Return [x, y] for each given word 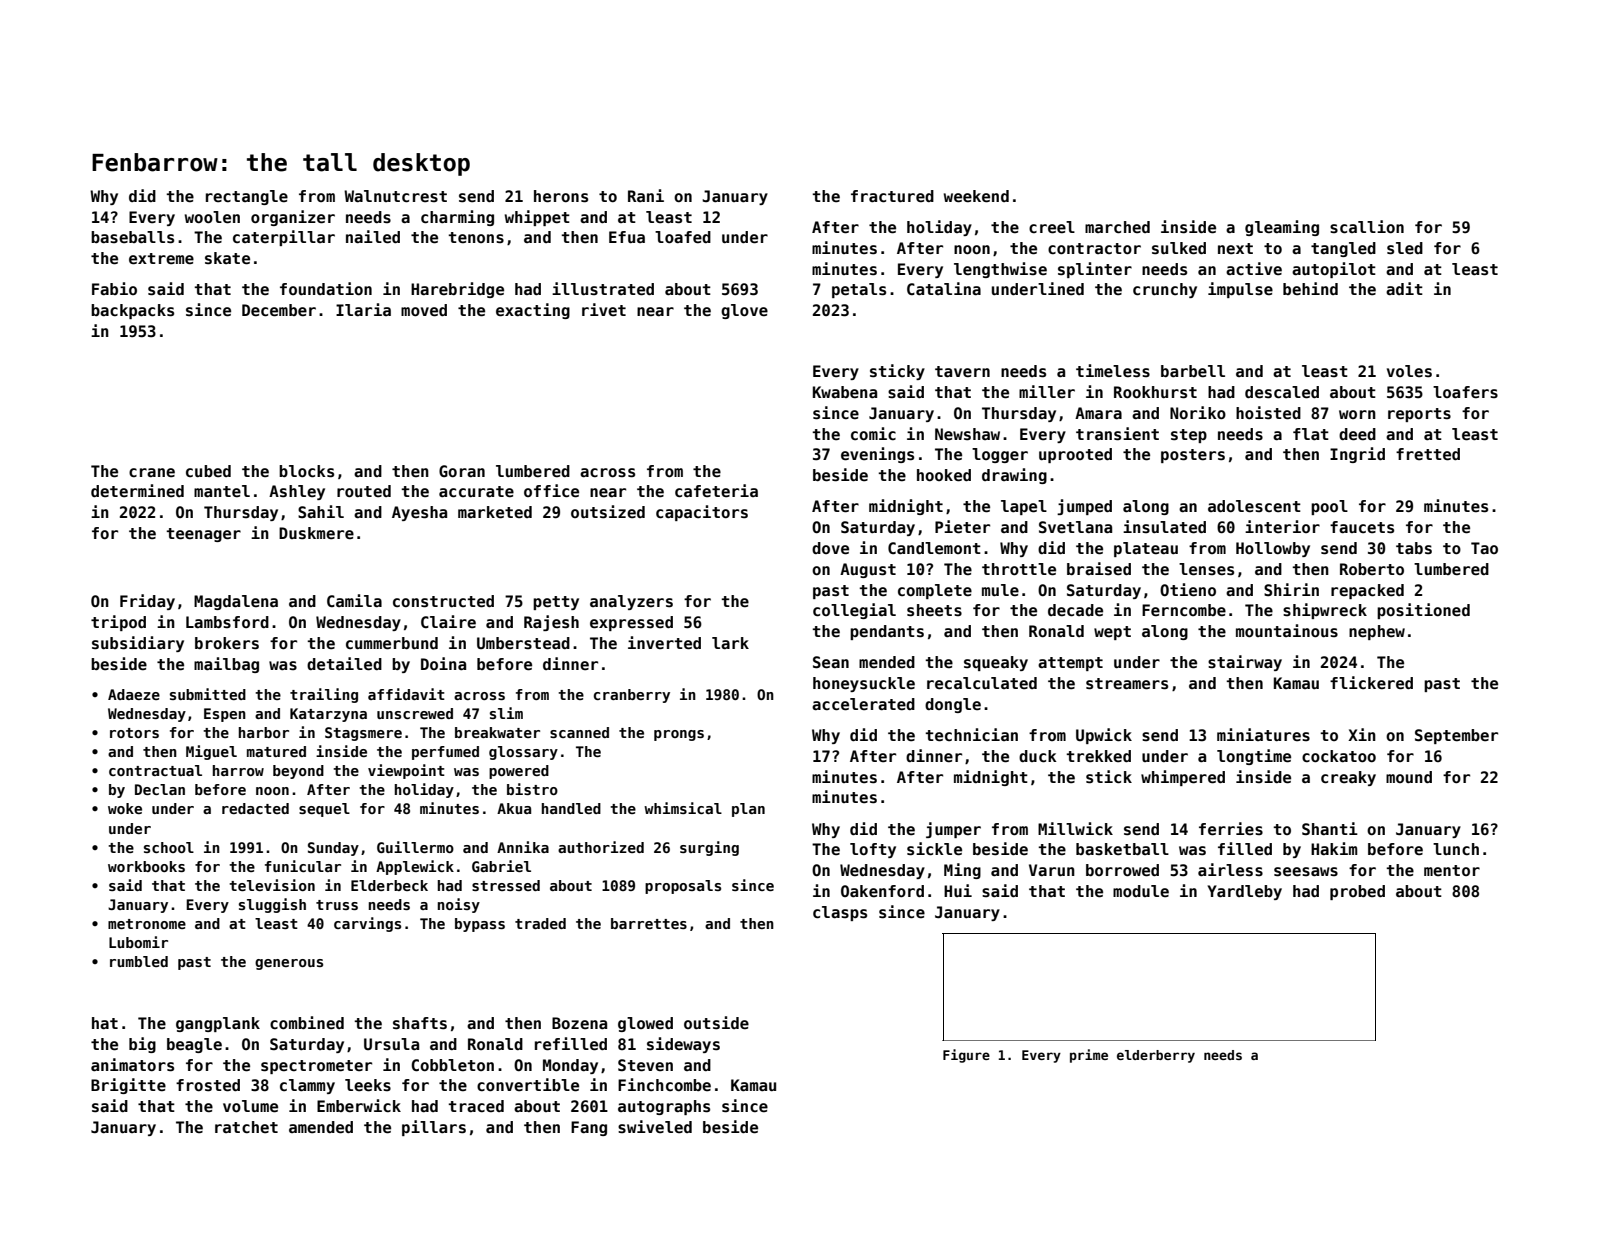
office [551, 491]
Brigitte [128, 1086]
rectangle [247, 197]
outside [716, 1023]
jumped [1084, 507]
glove [744, 311]
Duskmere [316, 533]
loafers [1465, 392]
